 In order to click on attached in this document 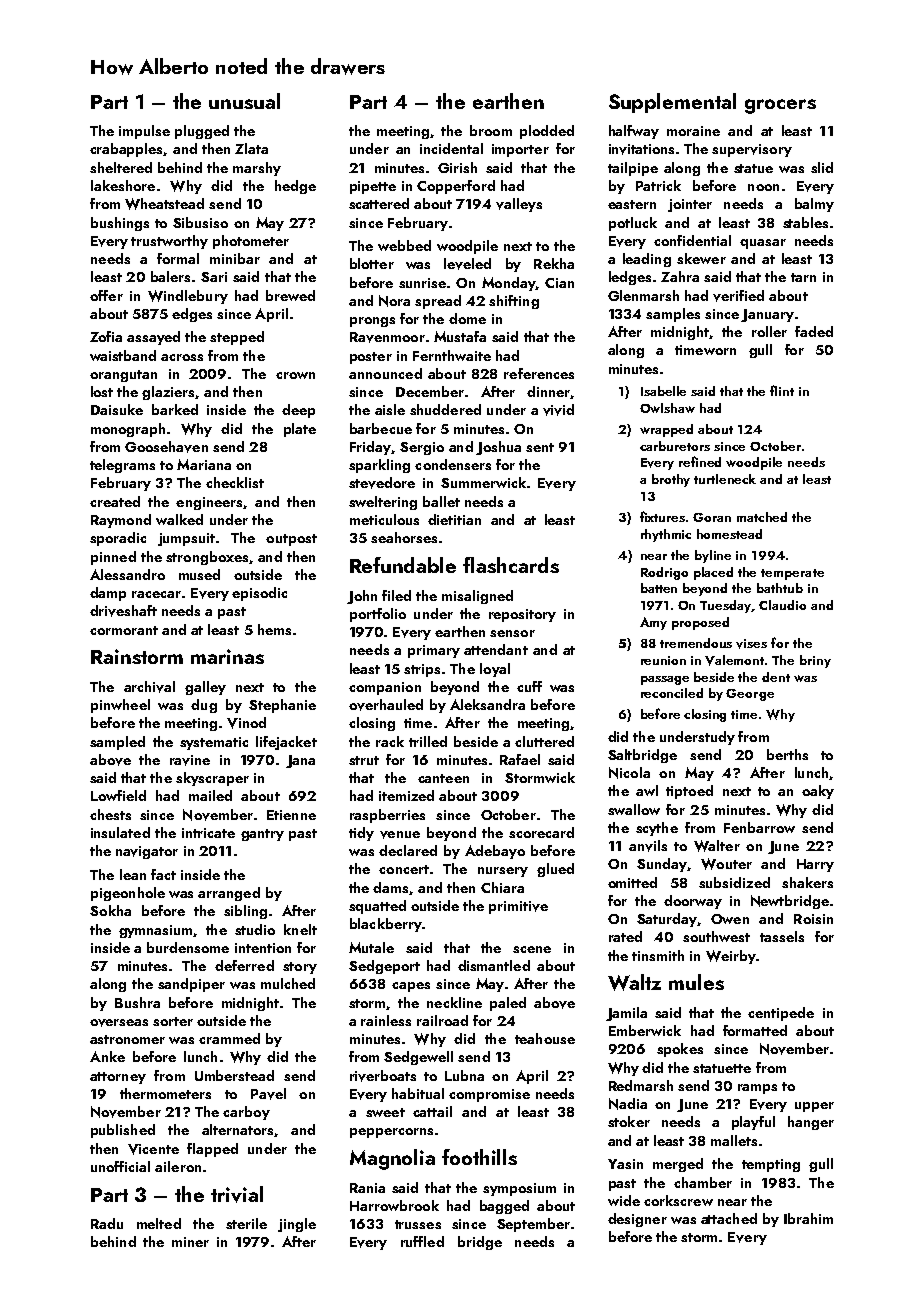, I will do `click(729, 1218)`.
